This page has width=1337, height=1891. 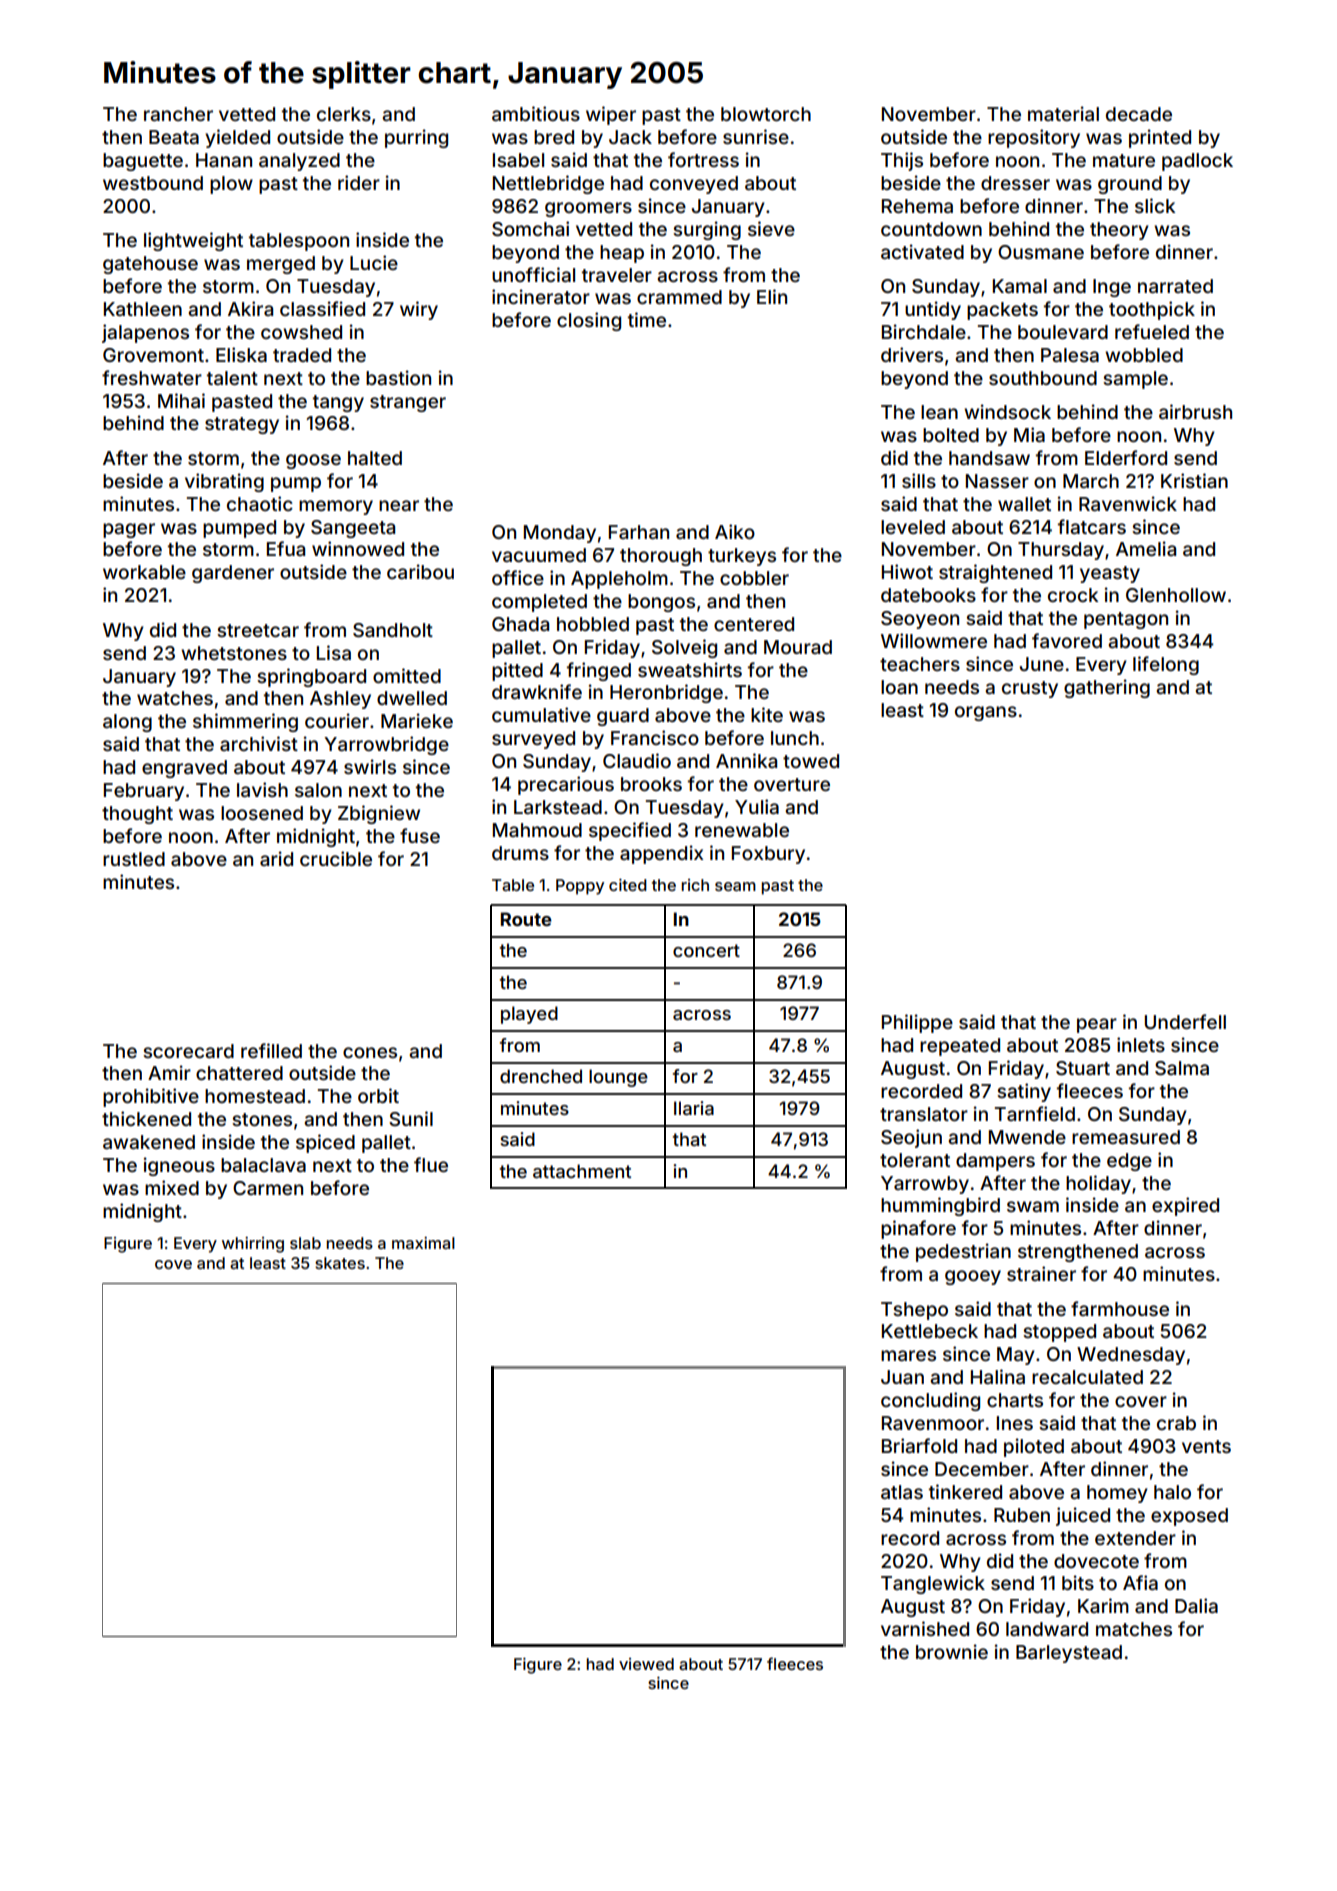 What do you see at coordinates (420, 835) in the page?
I see `fuse` at bounding box center [420, 835].
